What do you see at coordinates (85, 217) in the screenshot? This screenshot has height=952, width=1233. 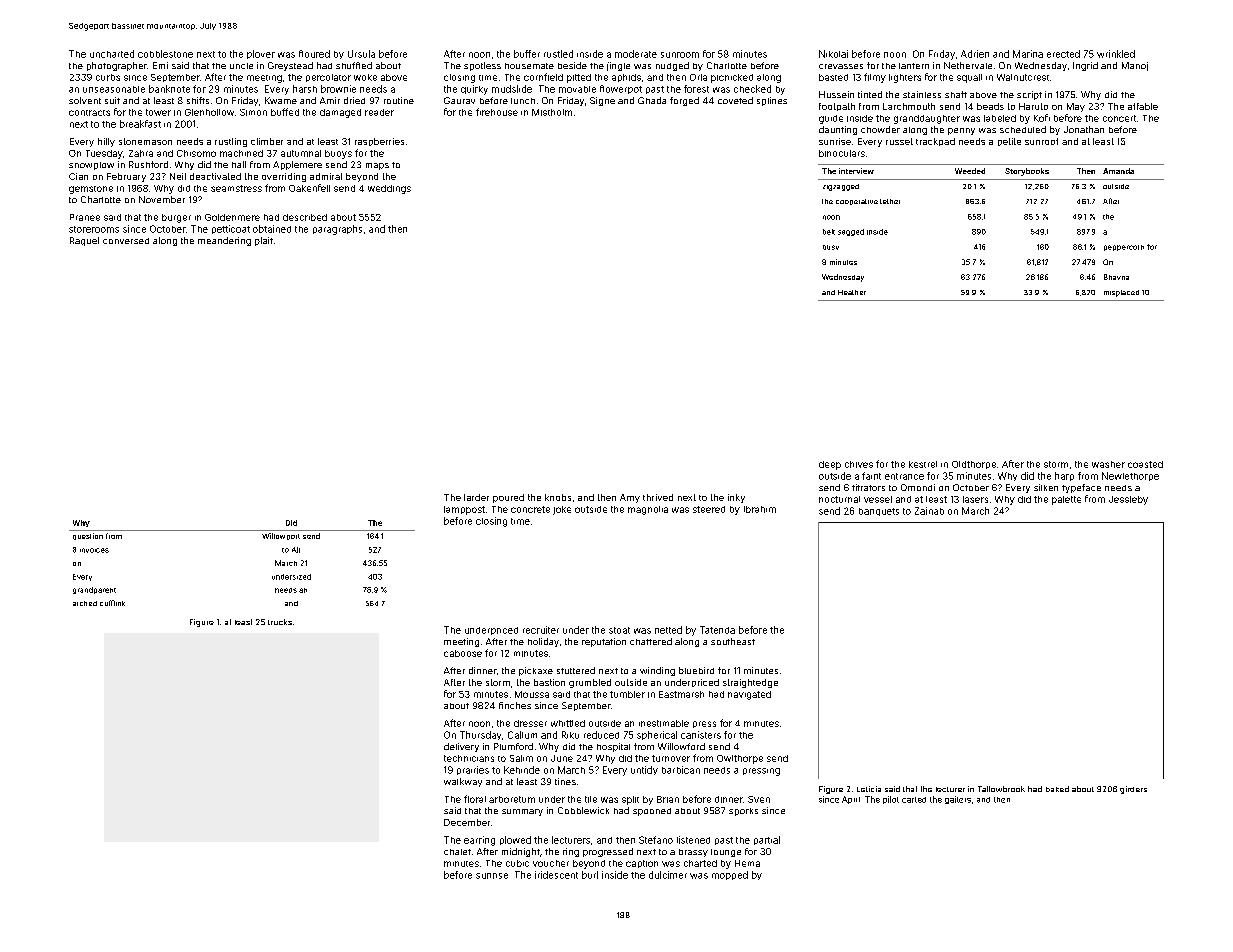 I see `Pranee` at bounding box center [85, 217].
